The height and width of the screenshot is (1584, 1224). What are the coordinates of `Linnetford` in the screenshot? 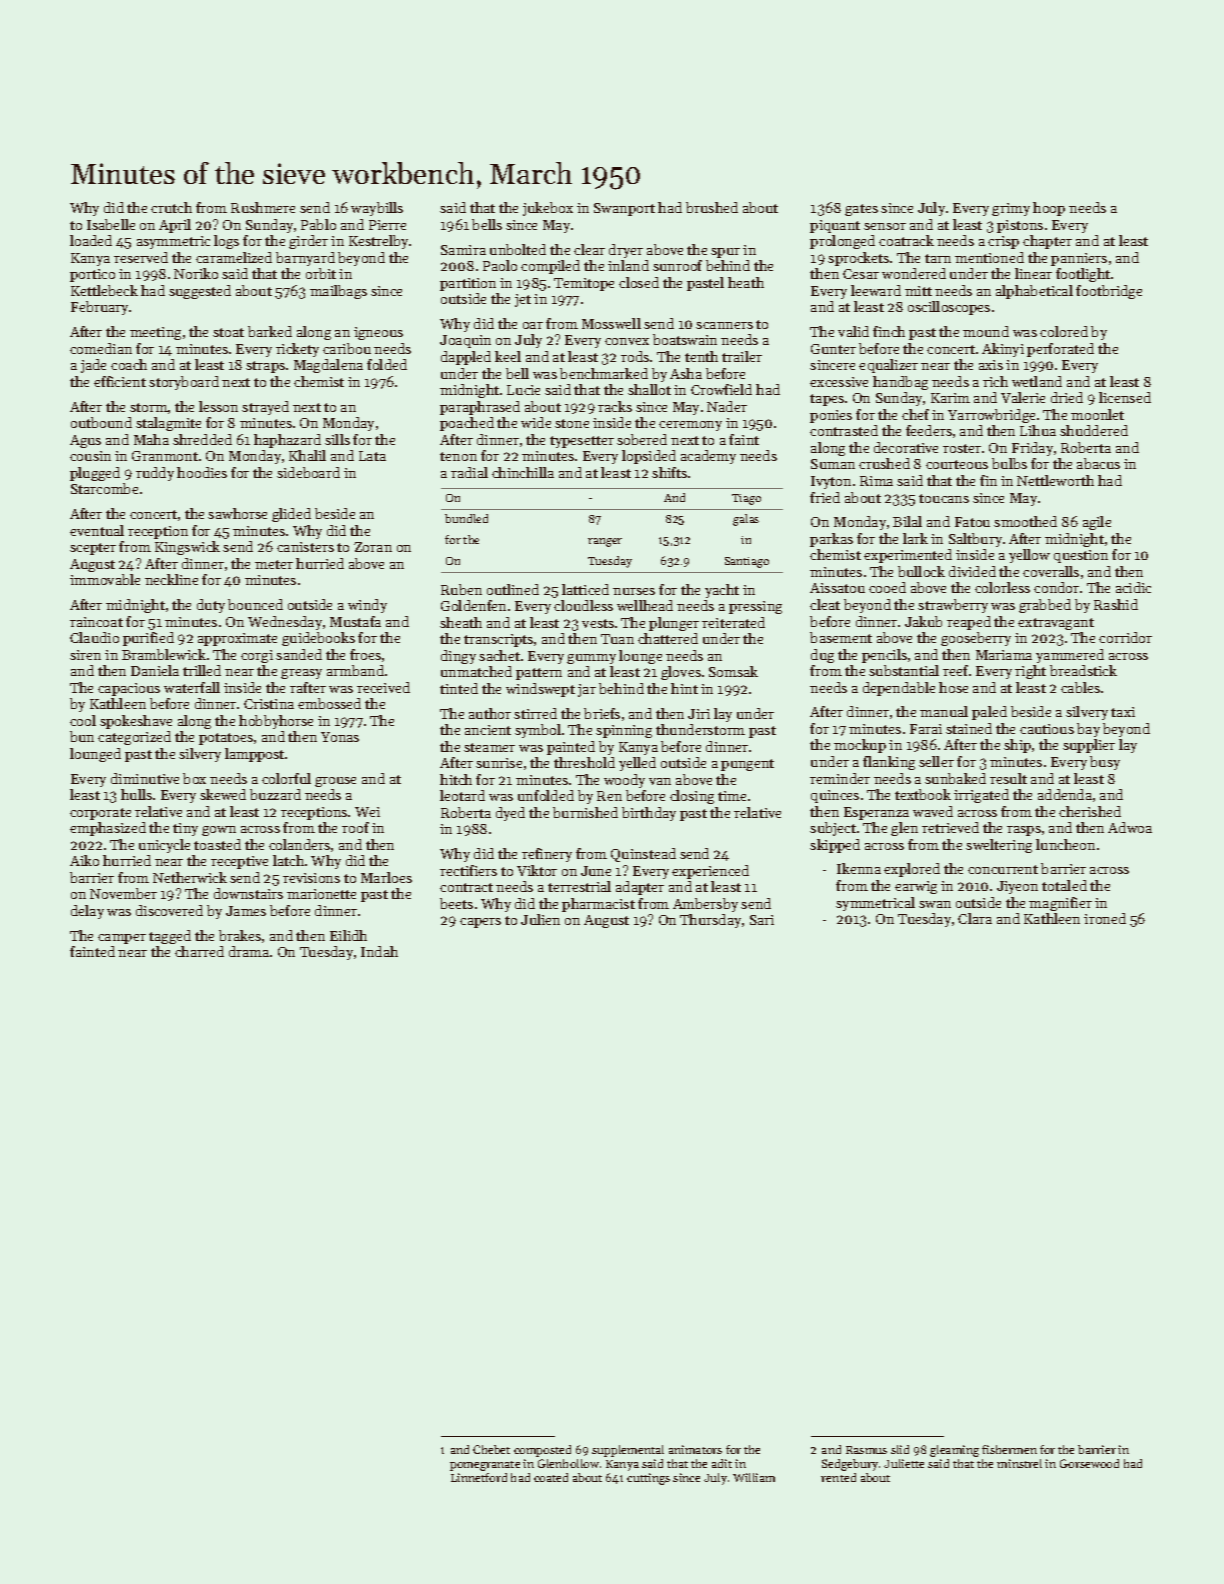 It's located at (479, 1477).
